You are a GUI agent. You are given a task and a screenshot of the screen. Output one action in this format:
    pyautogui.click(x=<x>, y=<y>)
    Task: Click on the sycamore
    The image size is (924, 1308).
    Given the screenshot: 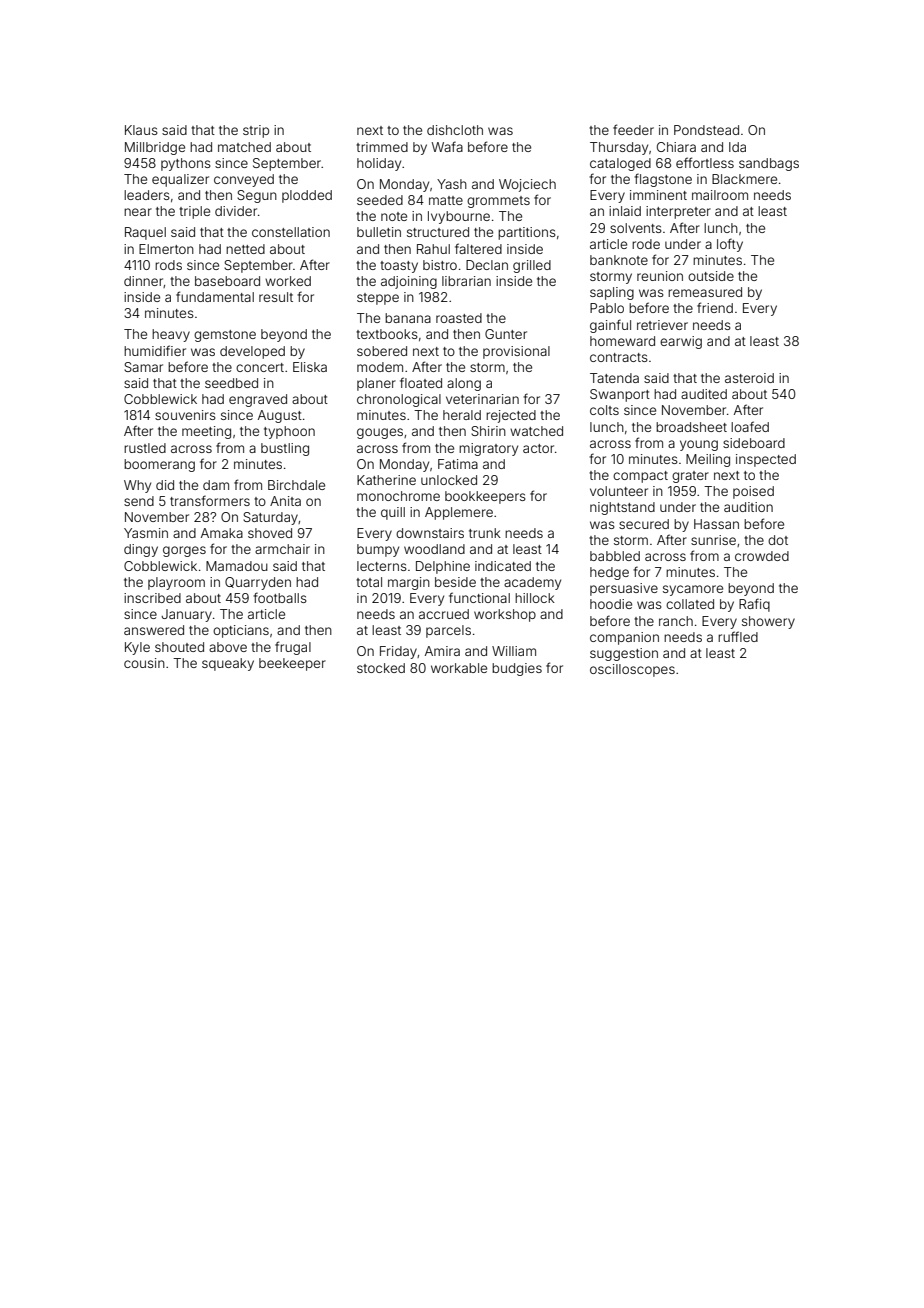 What is the action you would take?
    pyautogui.click(x=693, y=590)
